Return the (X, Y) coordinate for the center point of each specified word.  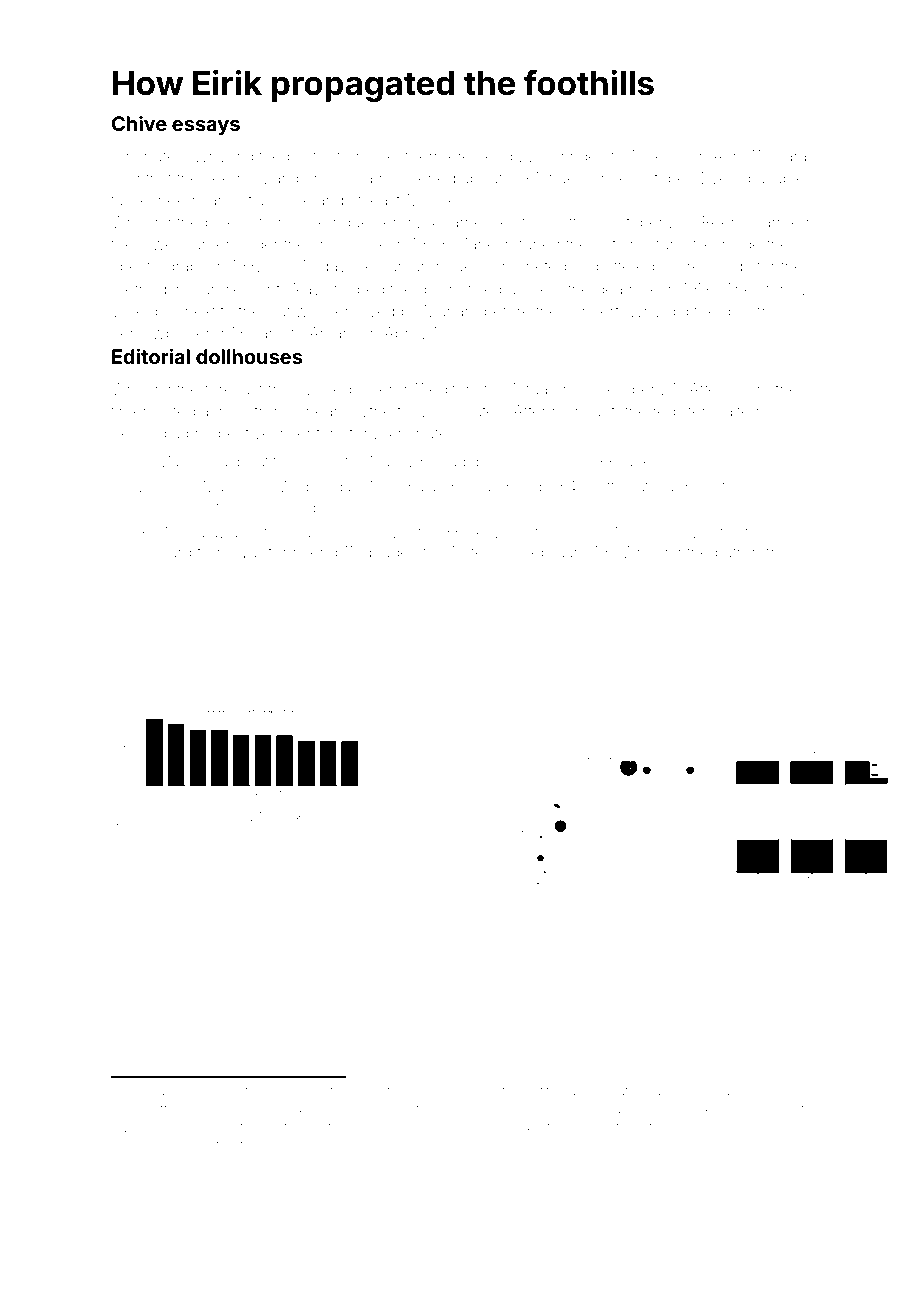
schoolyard (151, 554)
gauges (390, 555)
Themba (395, 486)
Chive (139, 123)
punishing (163, 1146)
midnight (584, 413)
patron (738, 554)
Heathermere (423, 156)
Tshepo (656, 157)
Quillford (266, 552)
